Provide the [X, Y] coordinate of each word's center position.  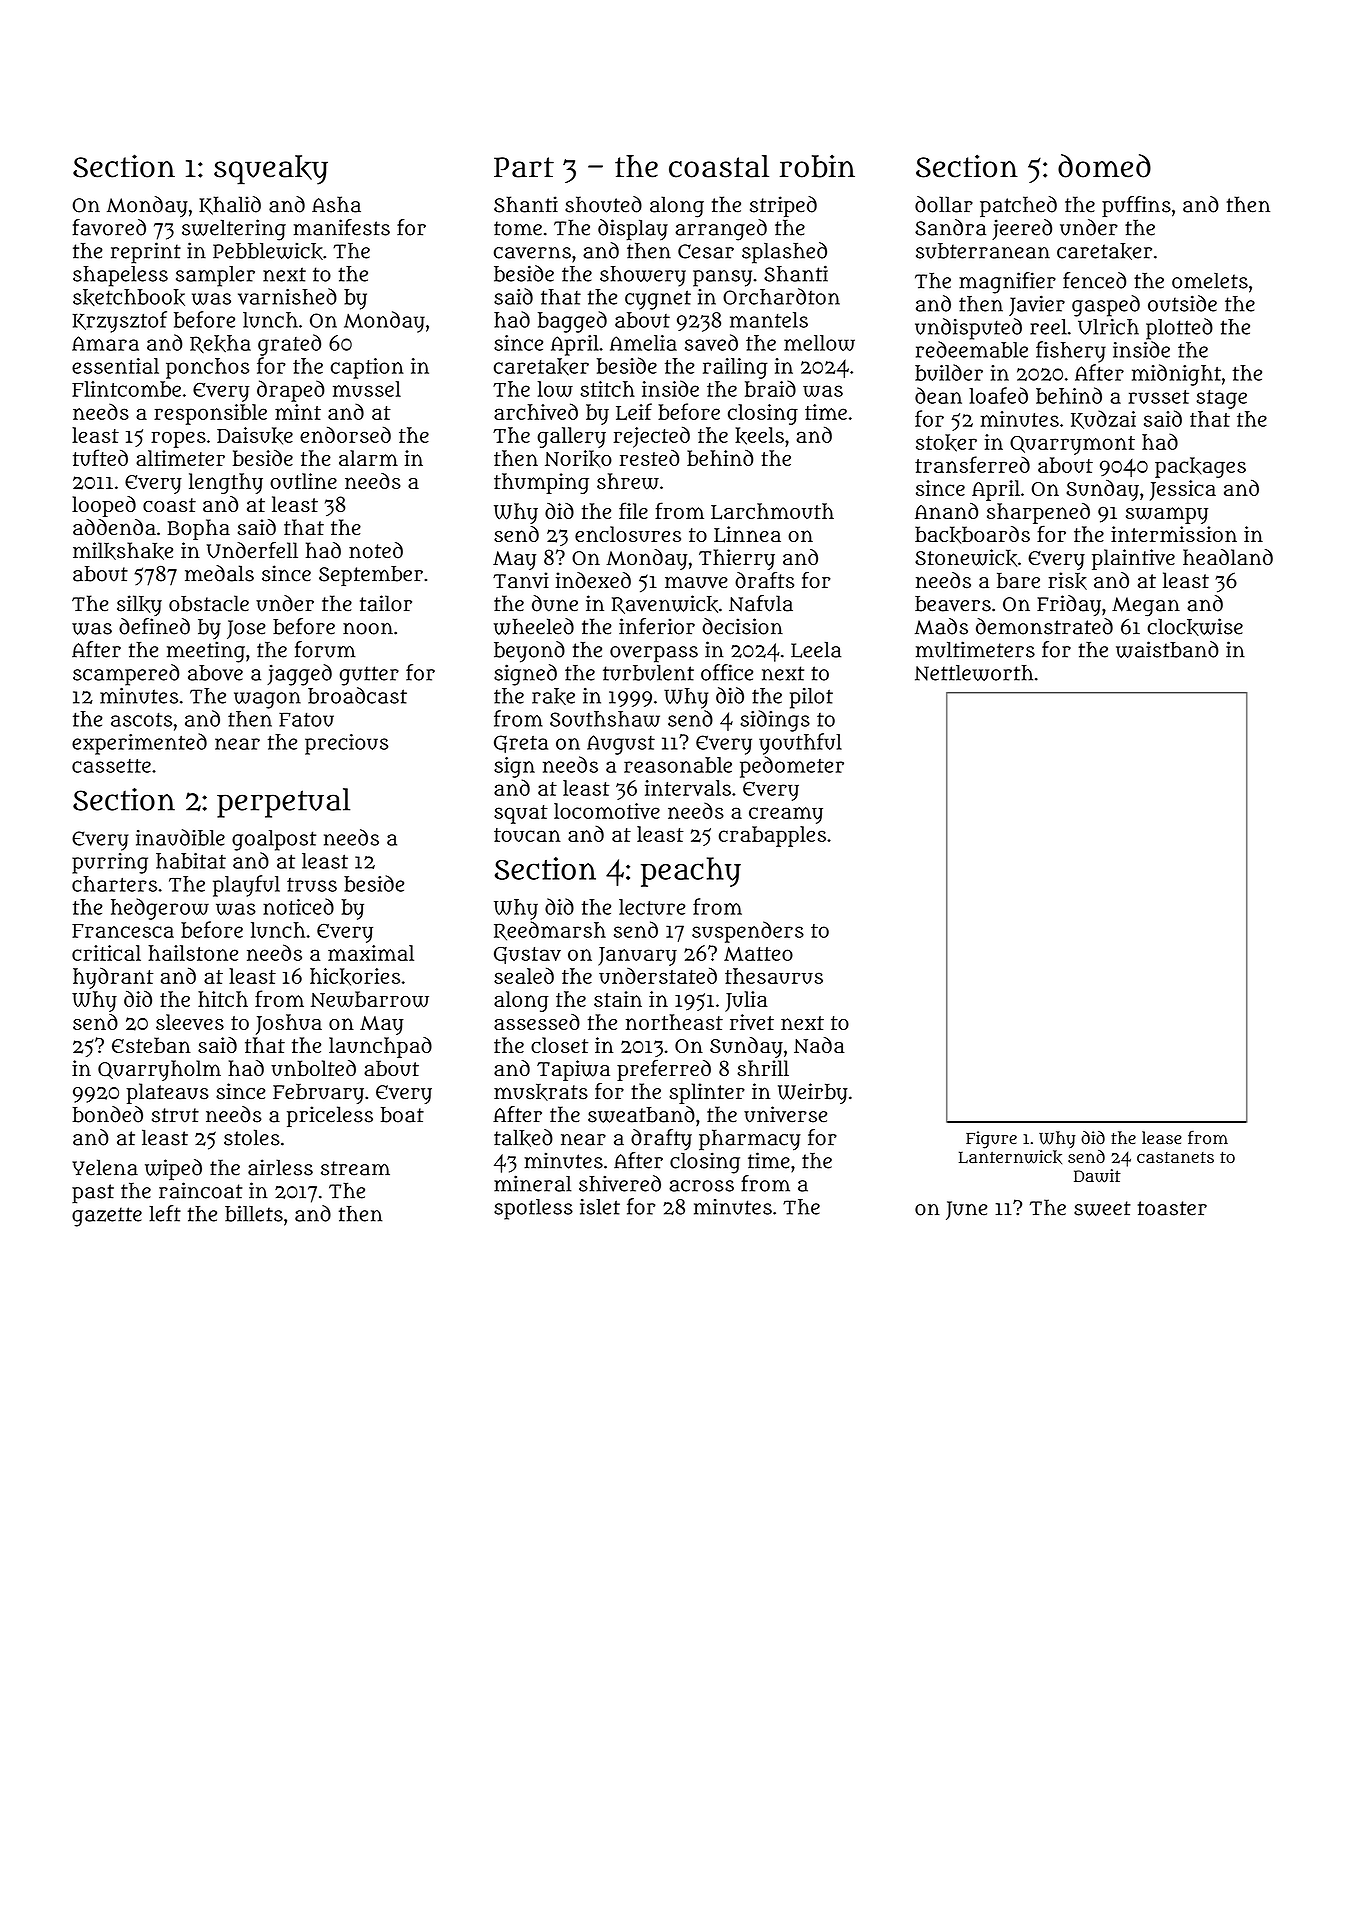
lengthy [226, 483]
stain [618, 999]
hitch [223, 999]
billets [254, 1213]
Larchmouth [772, 511]
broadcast [357, 695]
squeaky [271, 170]
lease [1162, 1138]
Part [524, 167]
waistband [1167, 649]
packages [1200, 467]
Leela [816, 650]
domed [1104, 166]
